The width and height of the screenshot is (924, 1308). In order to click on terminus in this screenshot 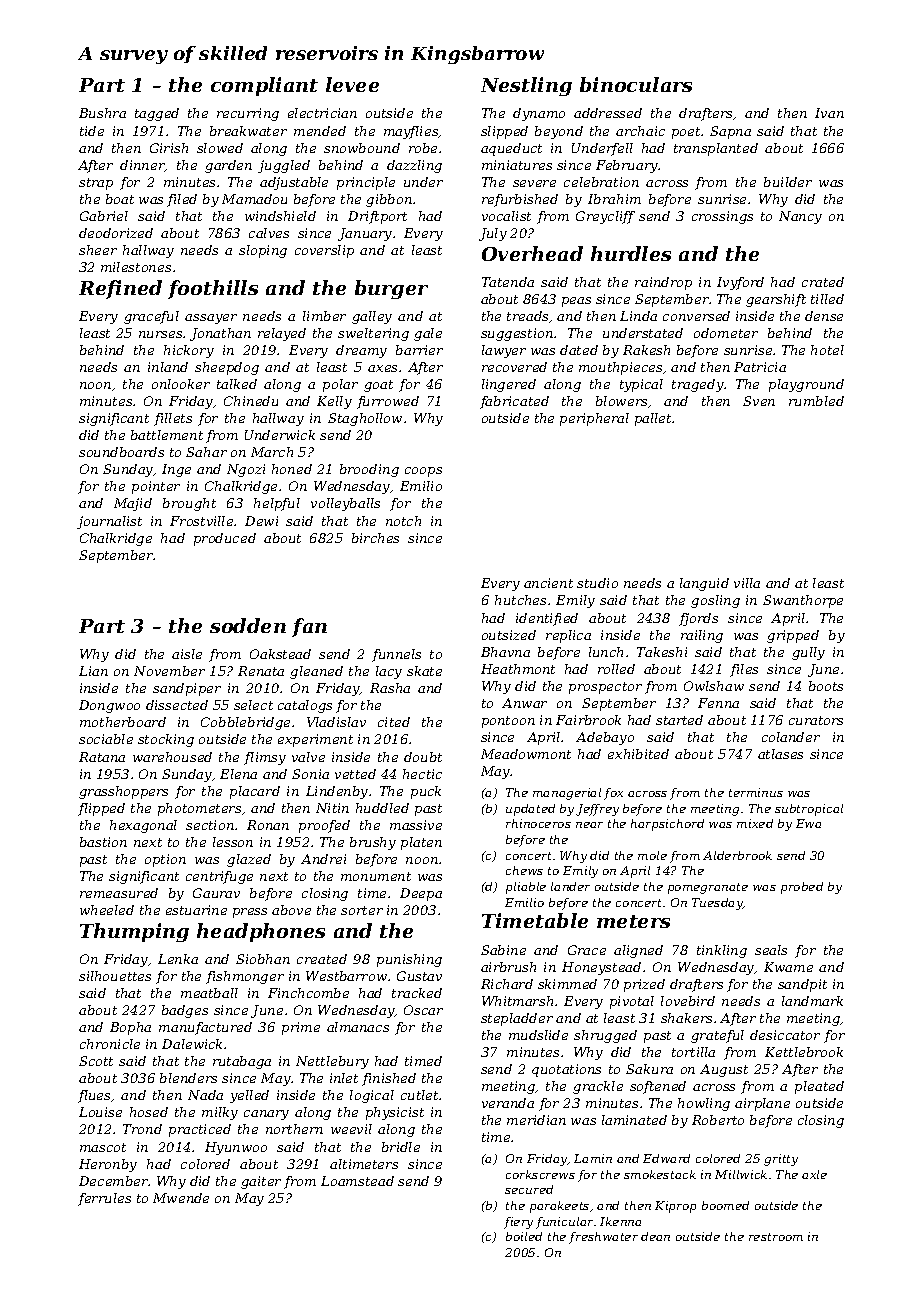, I will do `click(756, 792)`.
